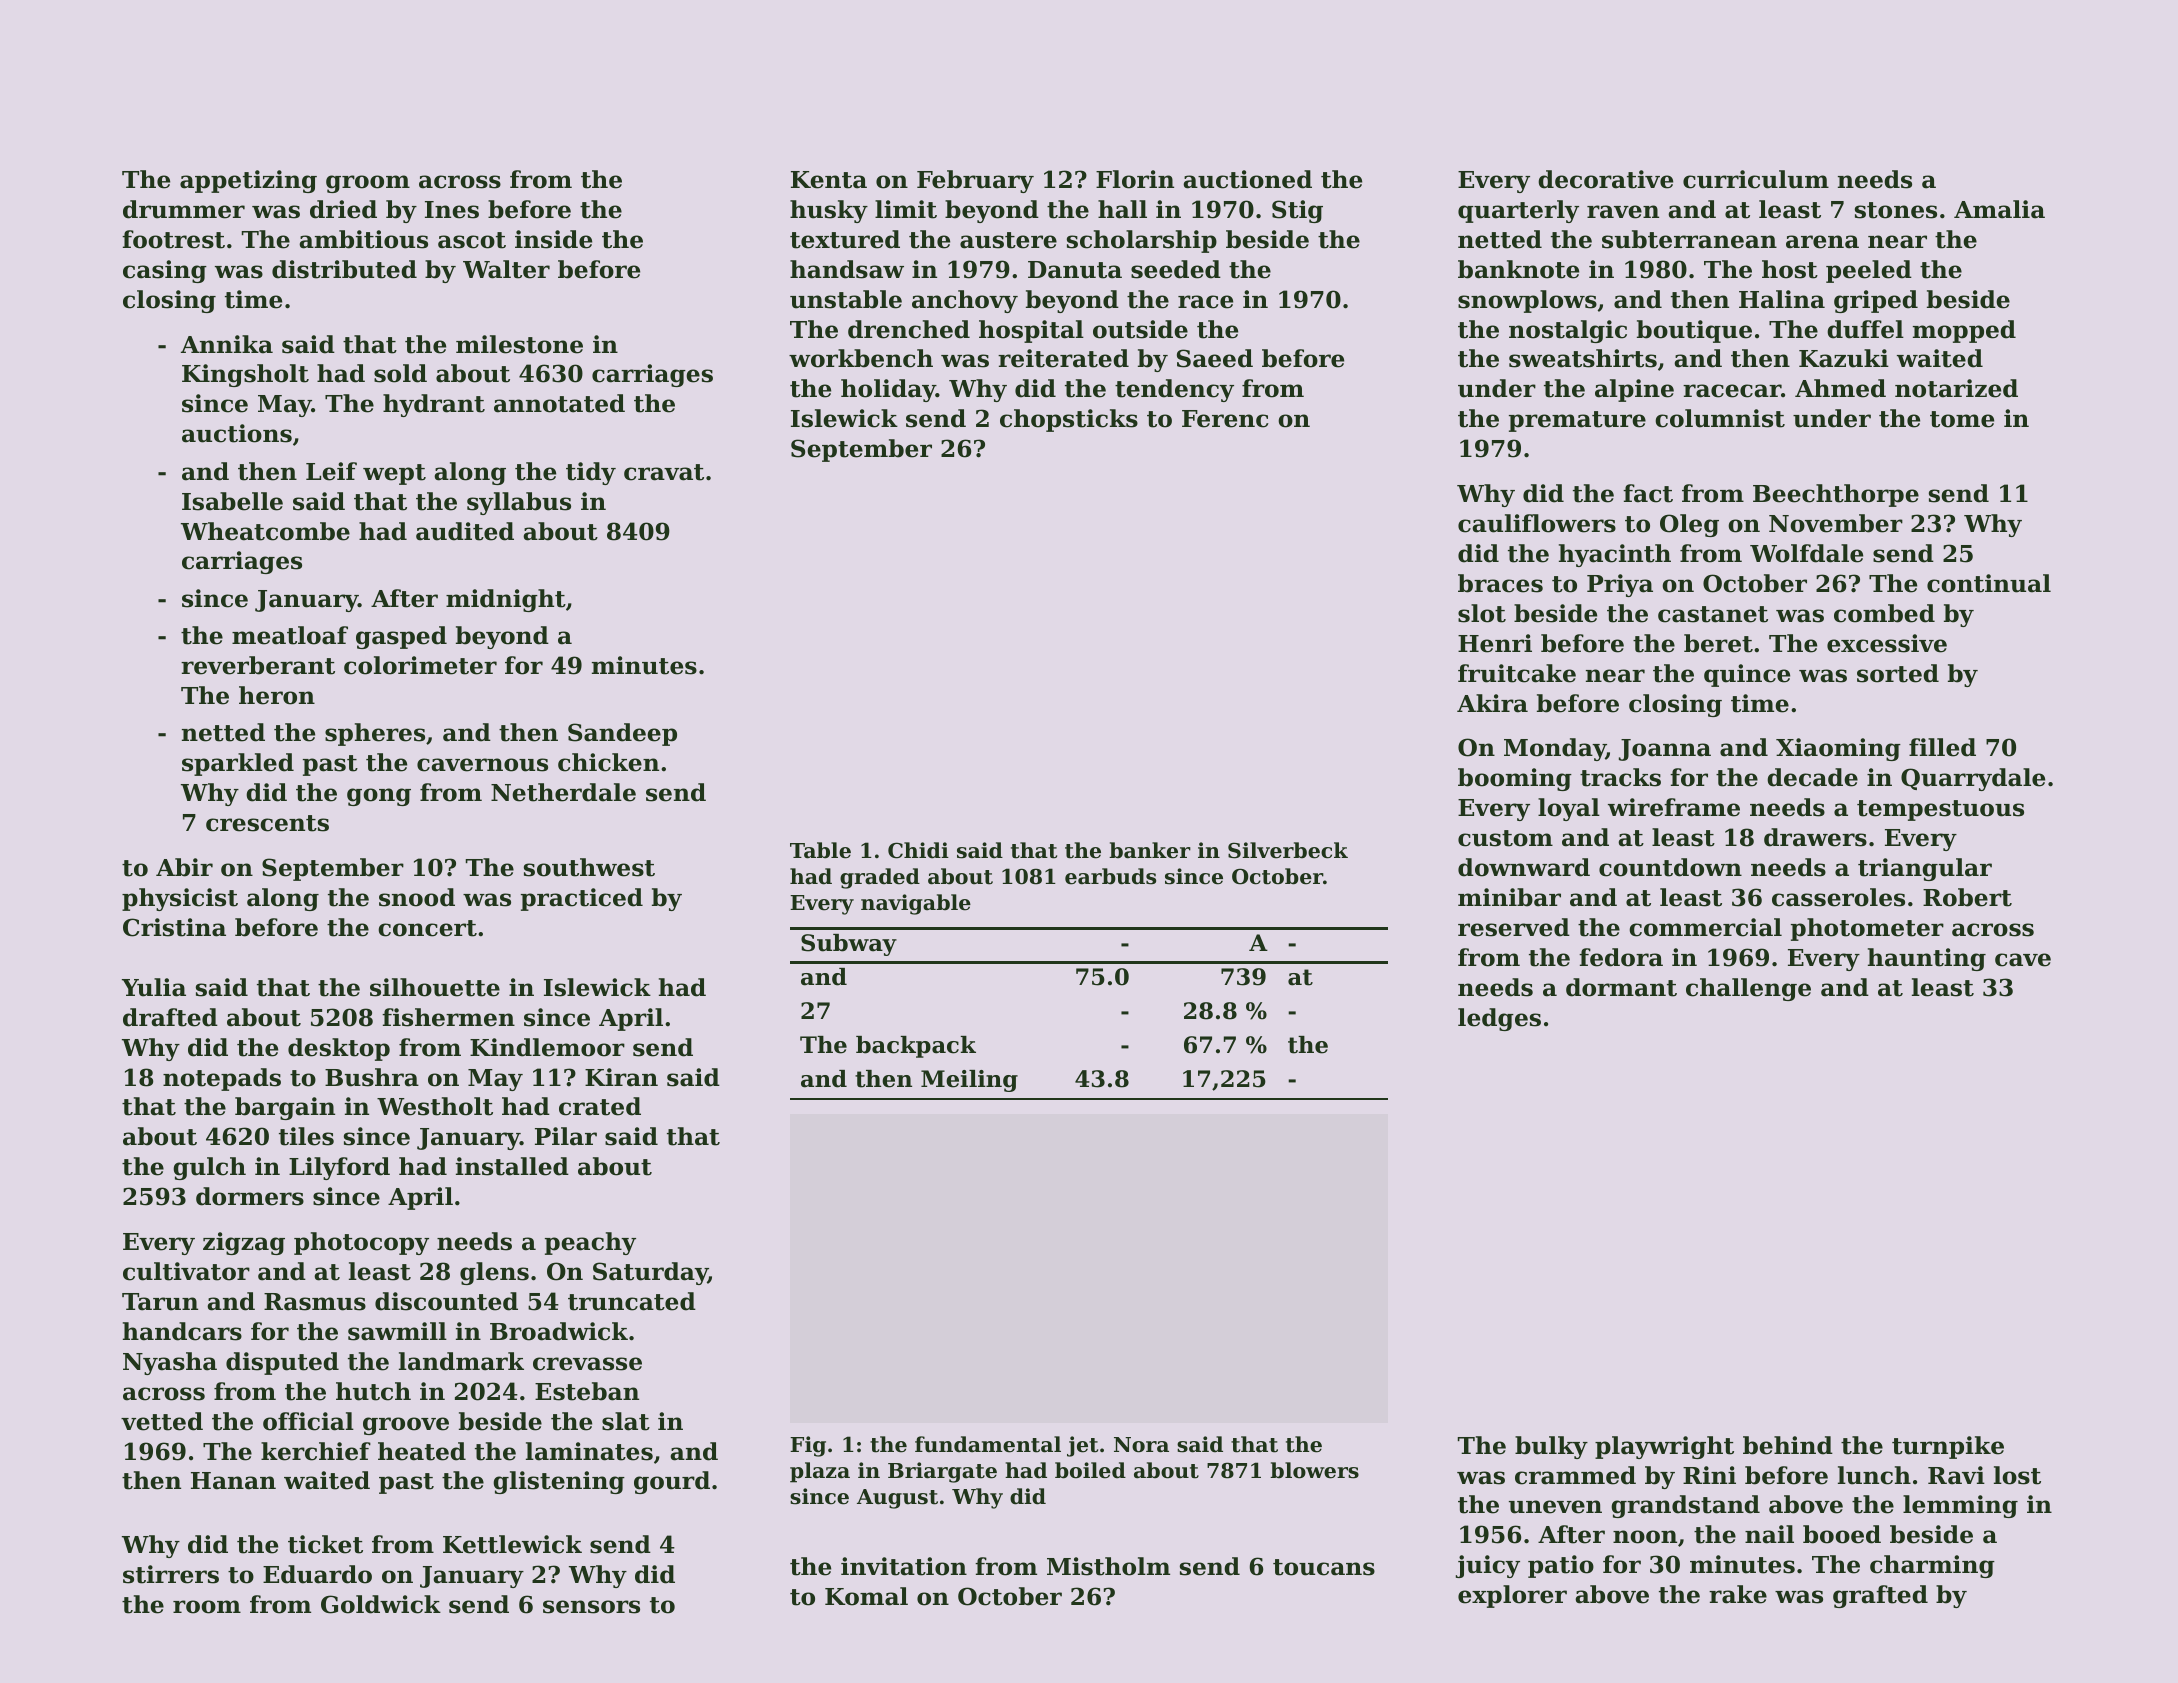  What do you see at coordinates (381, 1604) in the image?
I see `Goldwick` at bounding box center [381, 1604].
